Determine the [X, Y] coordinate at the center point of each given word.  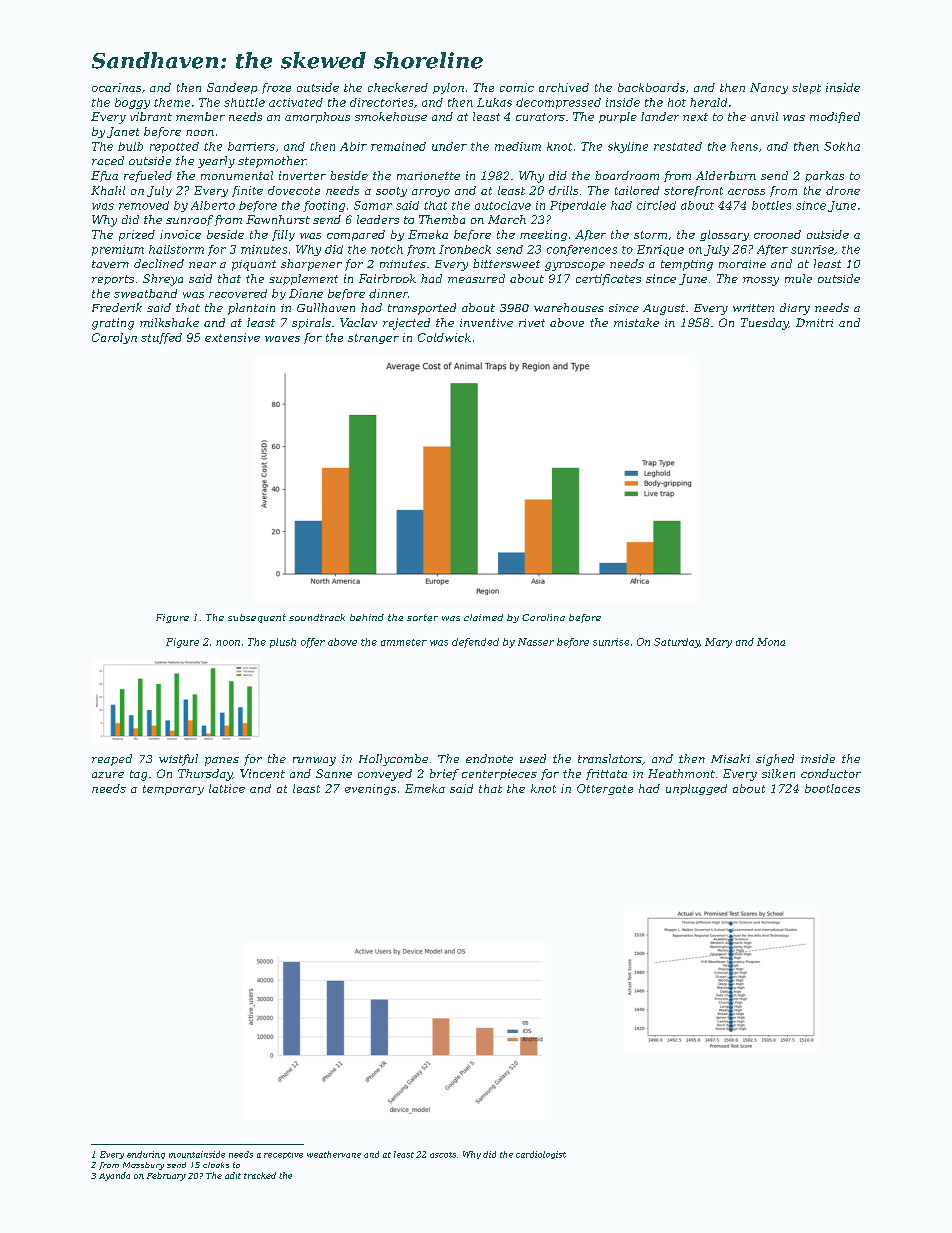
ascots [443, 1155]
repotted [174, 147]
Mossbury [143, 1166]
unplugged [696, 789]
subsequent [257, 618]
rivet [532, 323]
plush [283, 643]
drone [843, 190]
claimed [483, 617]
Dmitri [814, 322]
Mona [771, 642]
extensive [232, 337]
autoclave [503, 205]
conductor [831, 773]
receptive [283, 1155]
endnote [489, 758]
